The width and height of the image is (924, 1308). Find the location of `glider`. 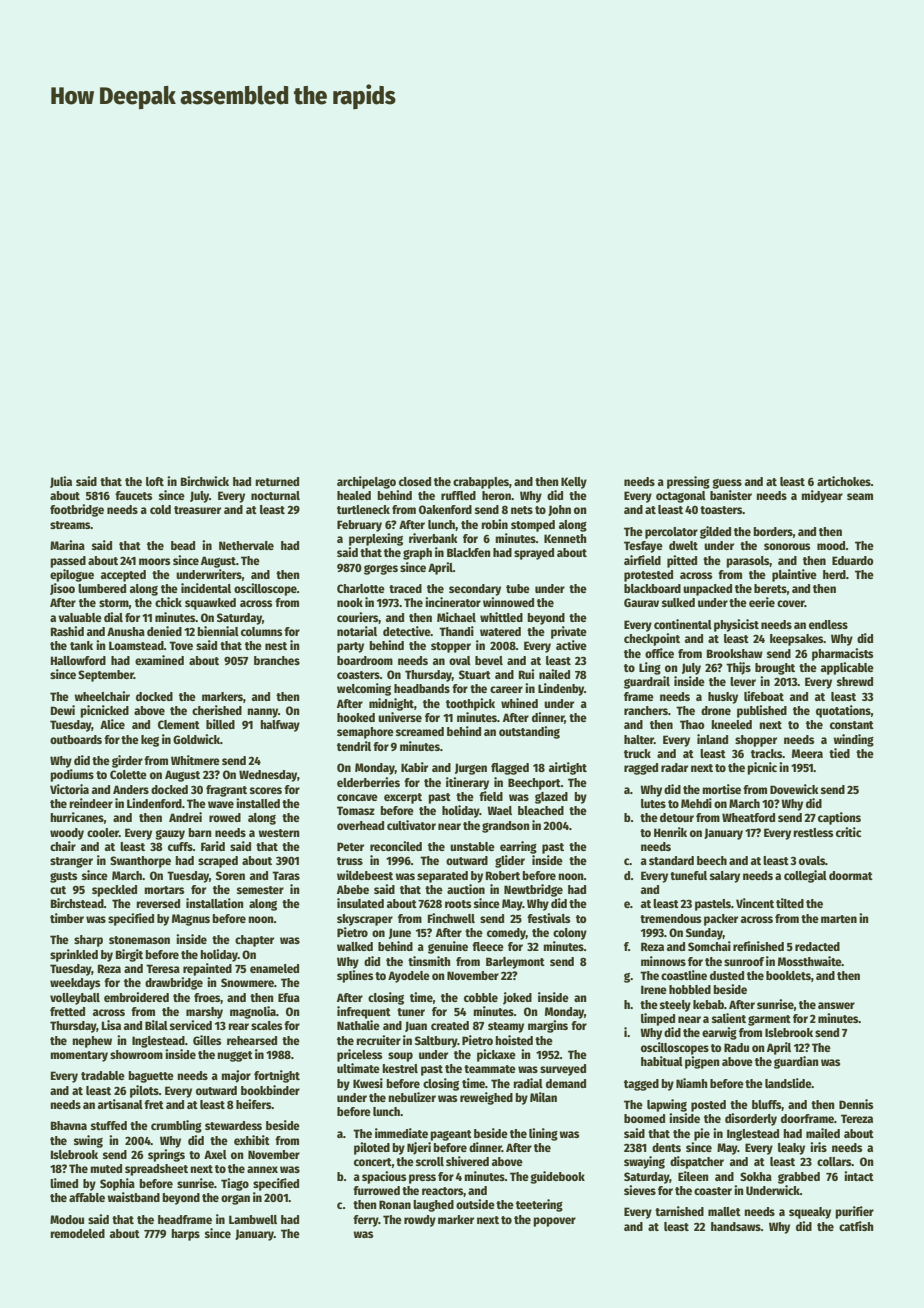

glider is located at coordinates (510, 861).
